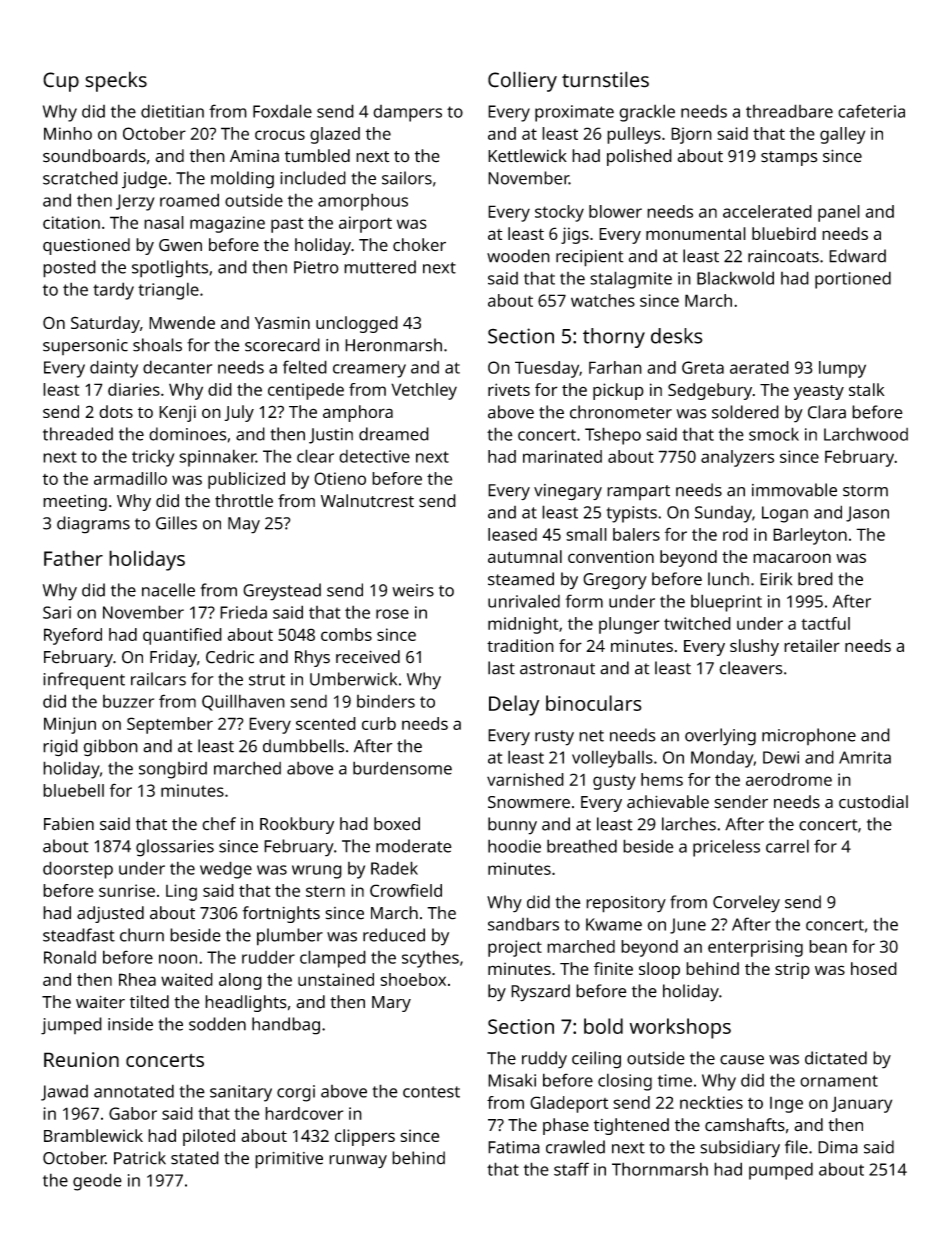 The image size is (952, 1233). What do you see at coordinates (737, 458) in the screenshot?
I see `analyzers` at bounding box center [737, 458].
